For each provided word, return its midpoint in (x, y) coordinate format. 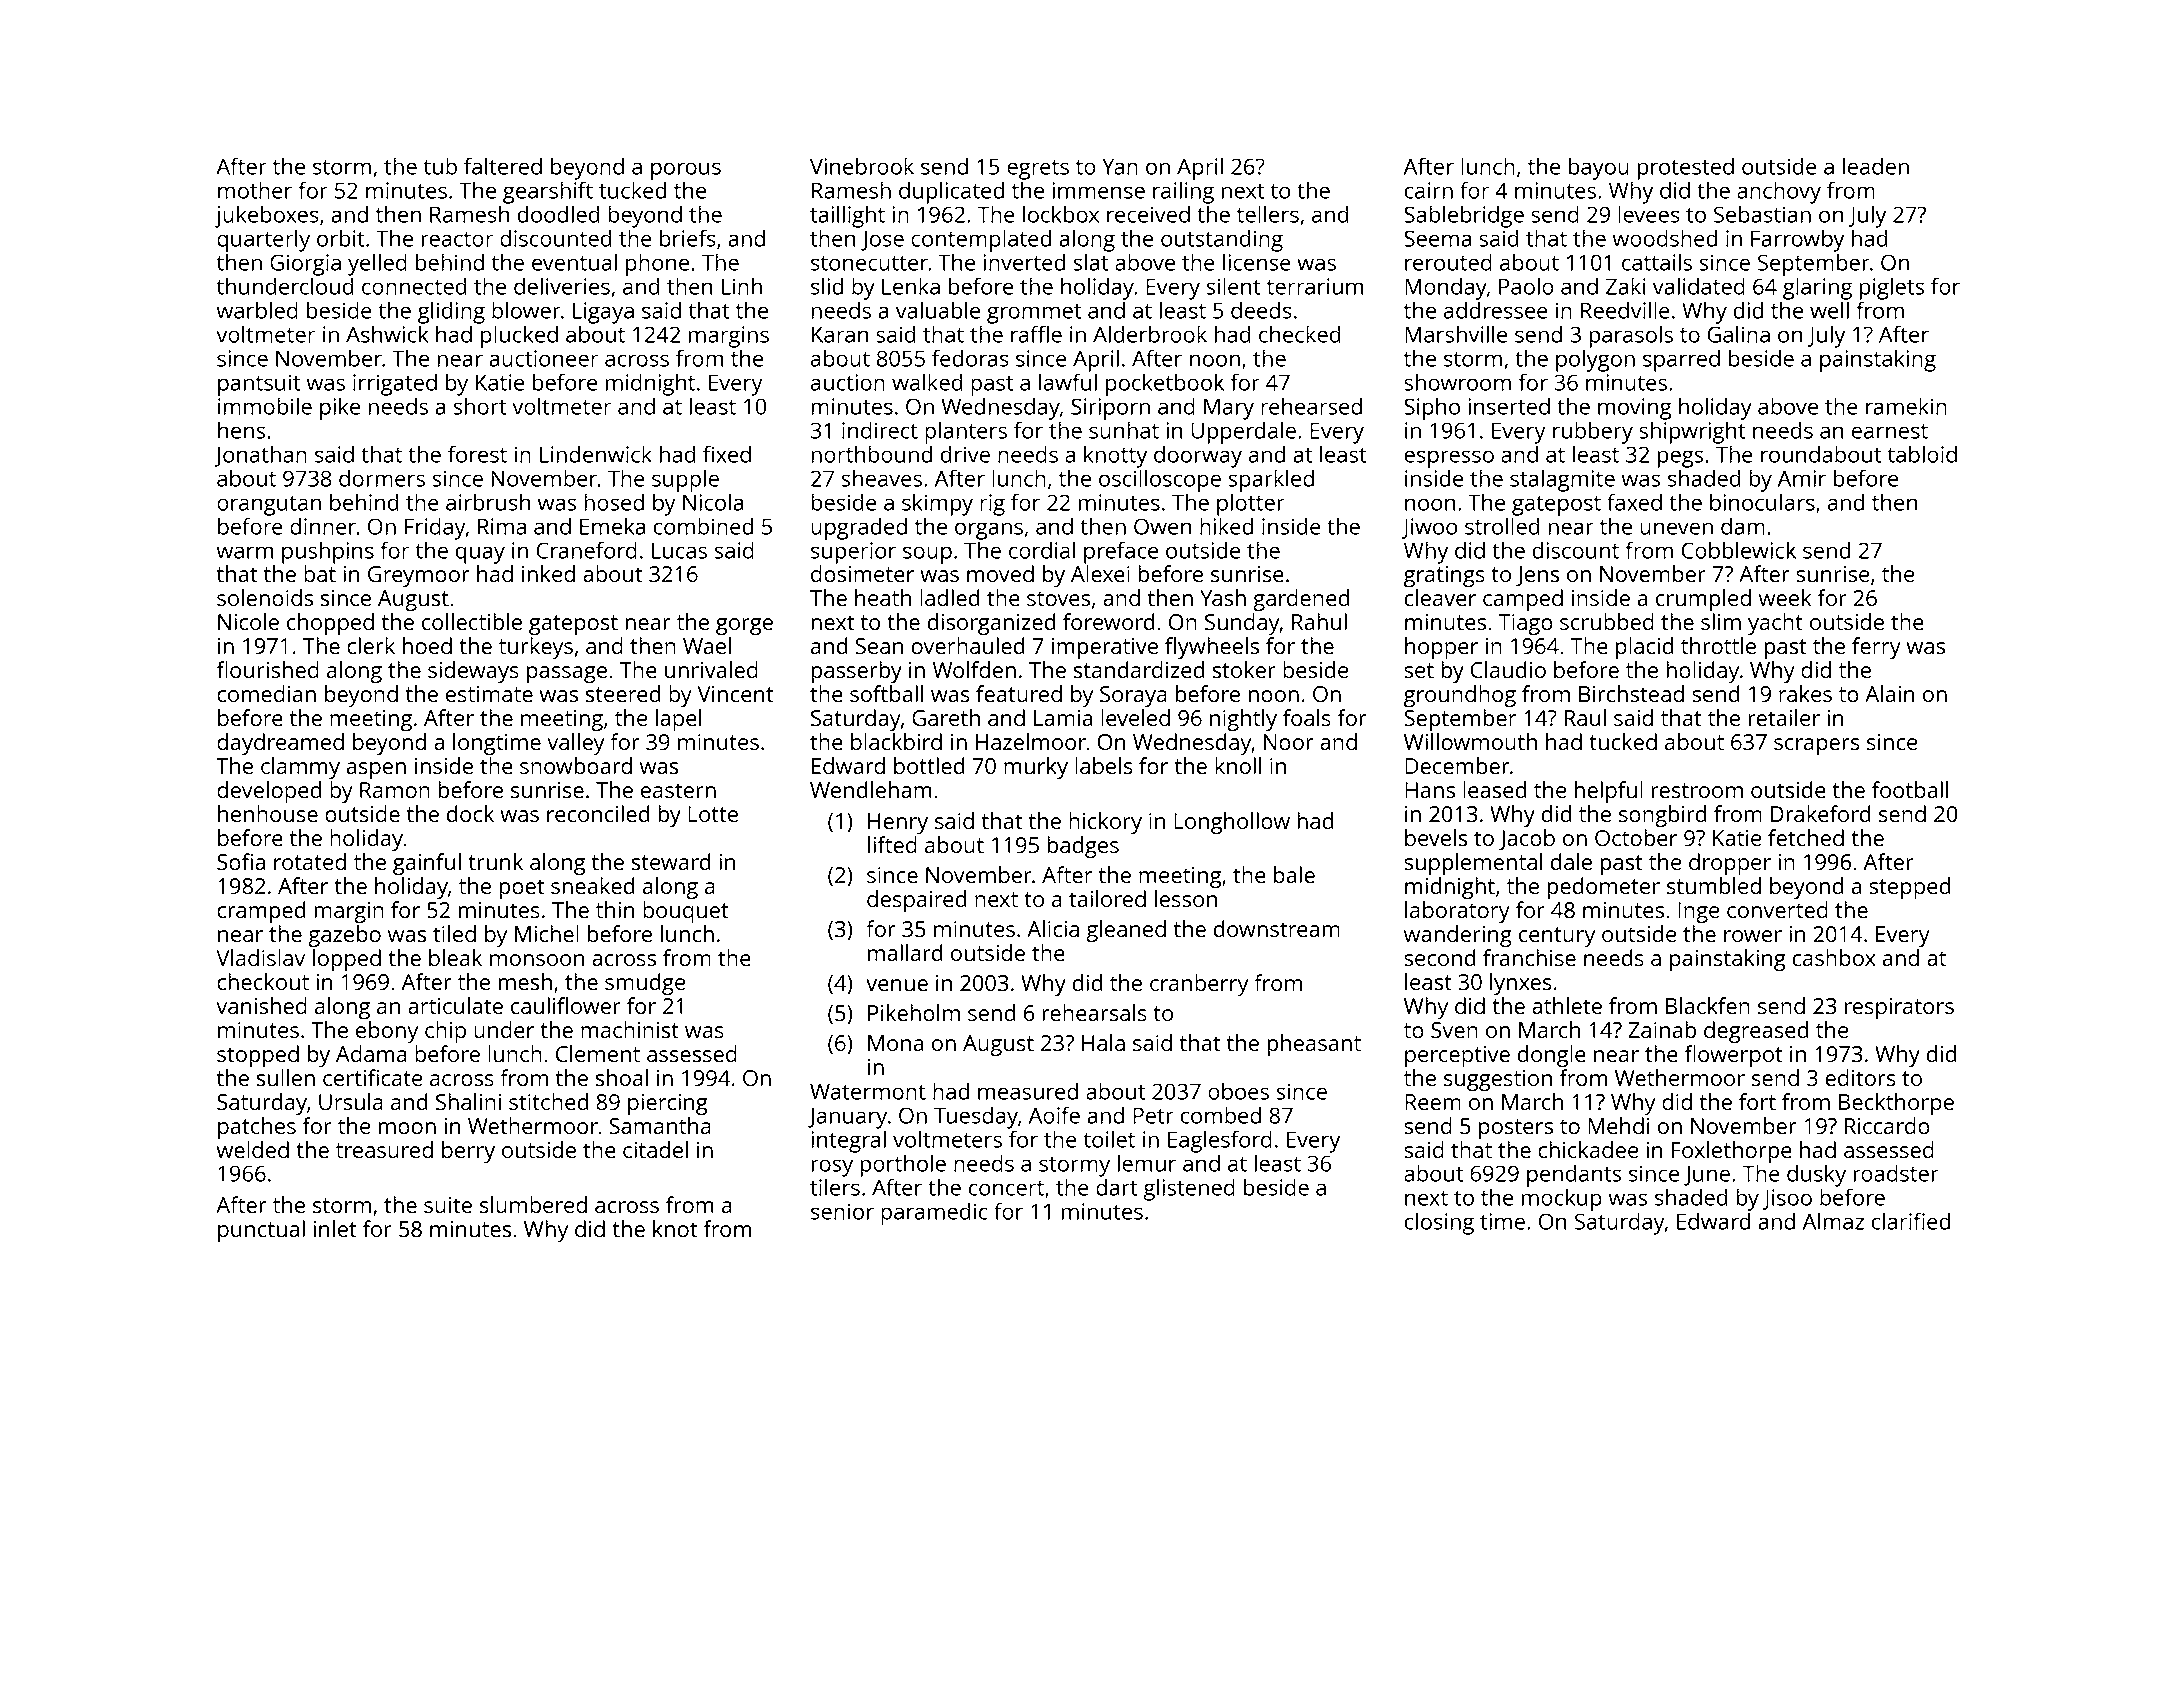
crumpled (1703, 600)
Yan (1120, 166)
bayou (1599, 168)
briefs (688, 238)
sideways (473, 672)
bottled (929, 765)
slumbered (533, 1204)
